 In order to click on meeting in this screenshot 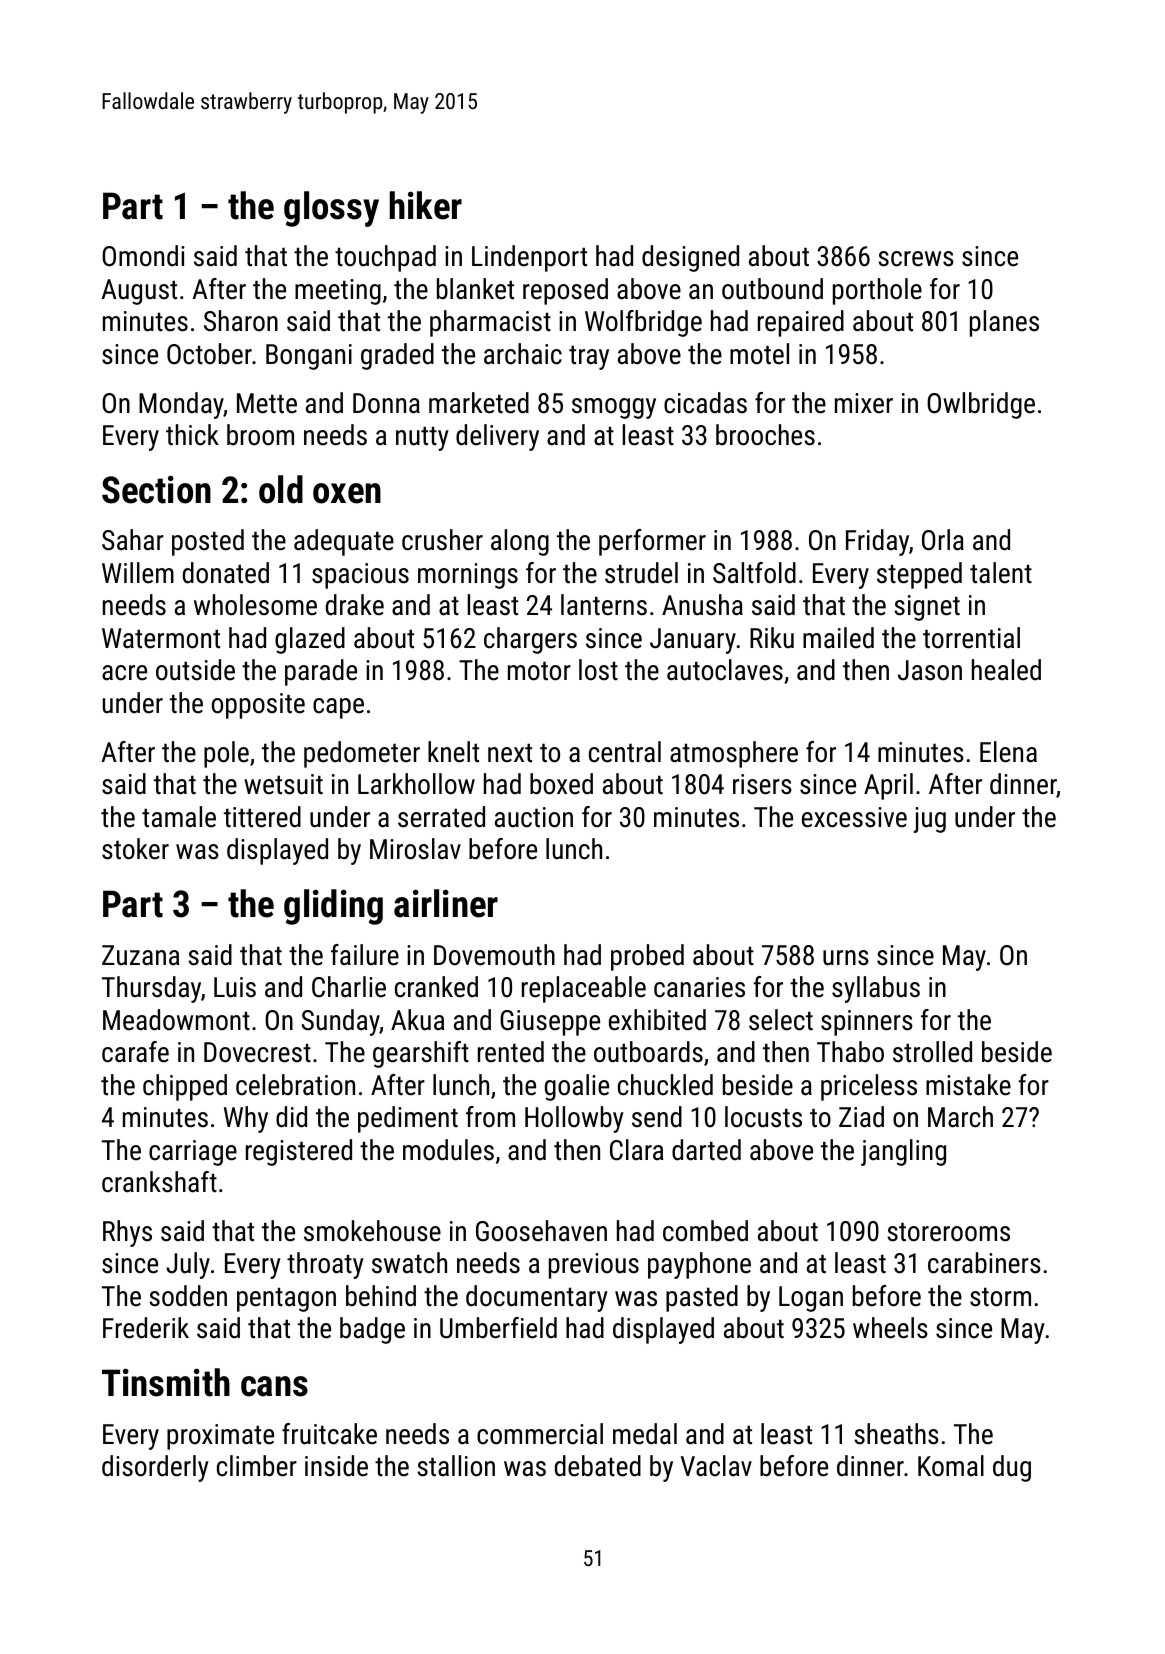, I will do `click(338, 292)`.
